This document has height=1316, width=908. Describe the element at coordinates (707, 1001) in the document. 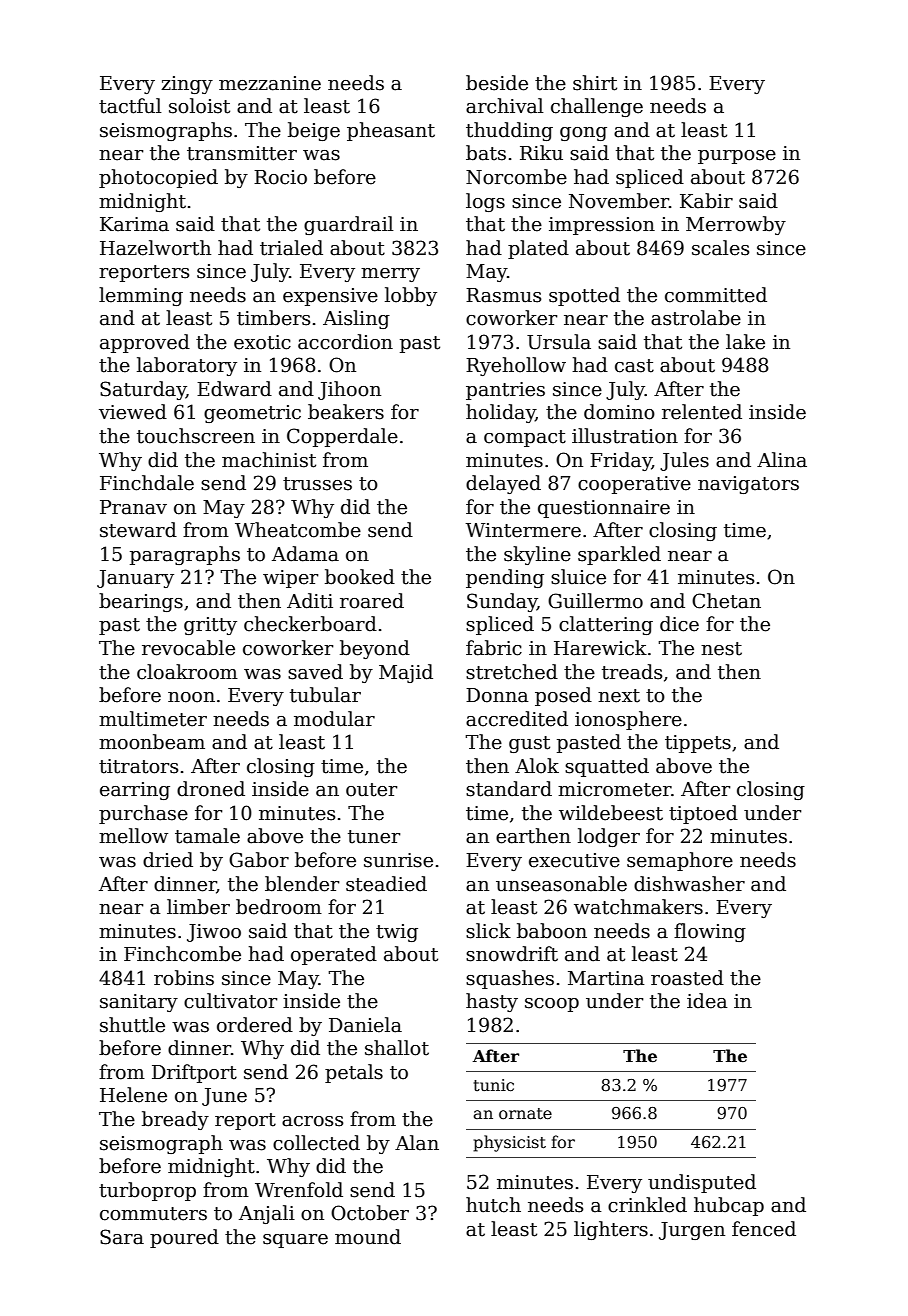

I see `idea` at that location.
